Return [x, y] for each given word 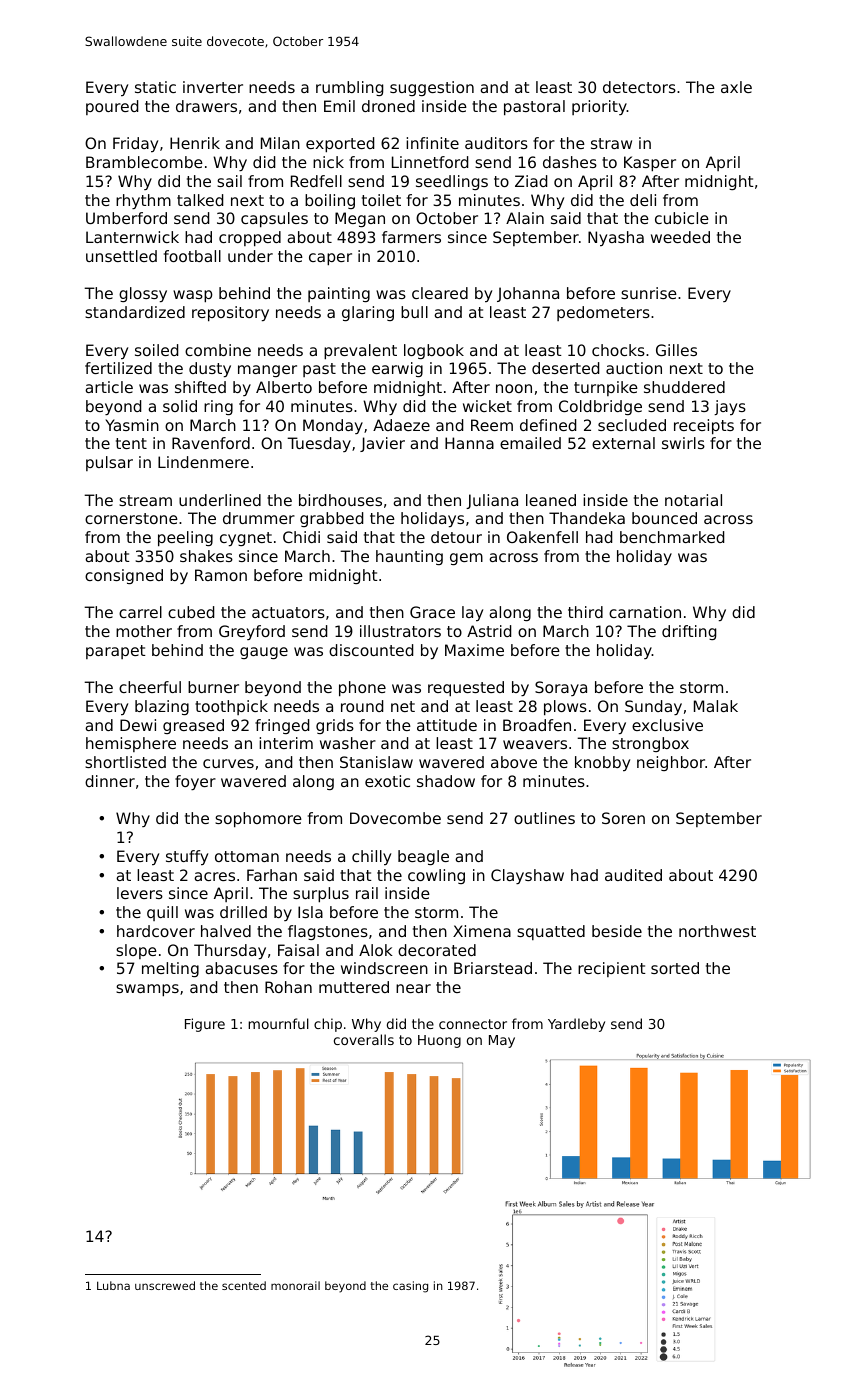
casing [410, 1287]
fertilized [118, 368]
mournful [278, 1023]
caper [330, 259]
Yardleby [576, 1025]
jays [730, 408]
